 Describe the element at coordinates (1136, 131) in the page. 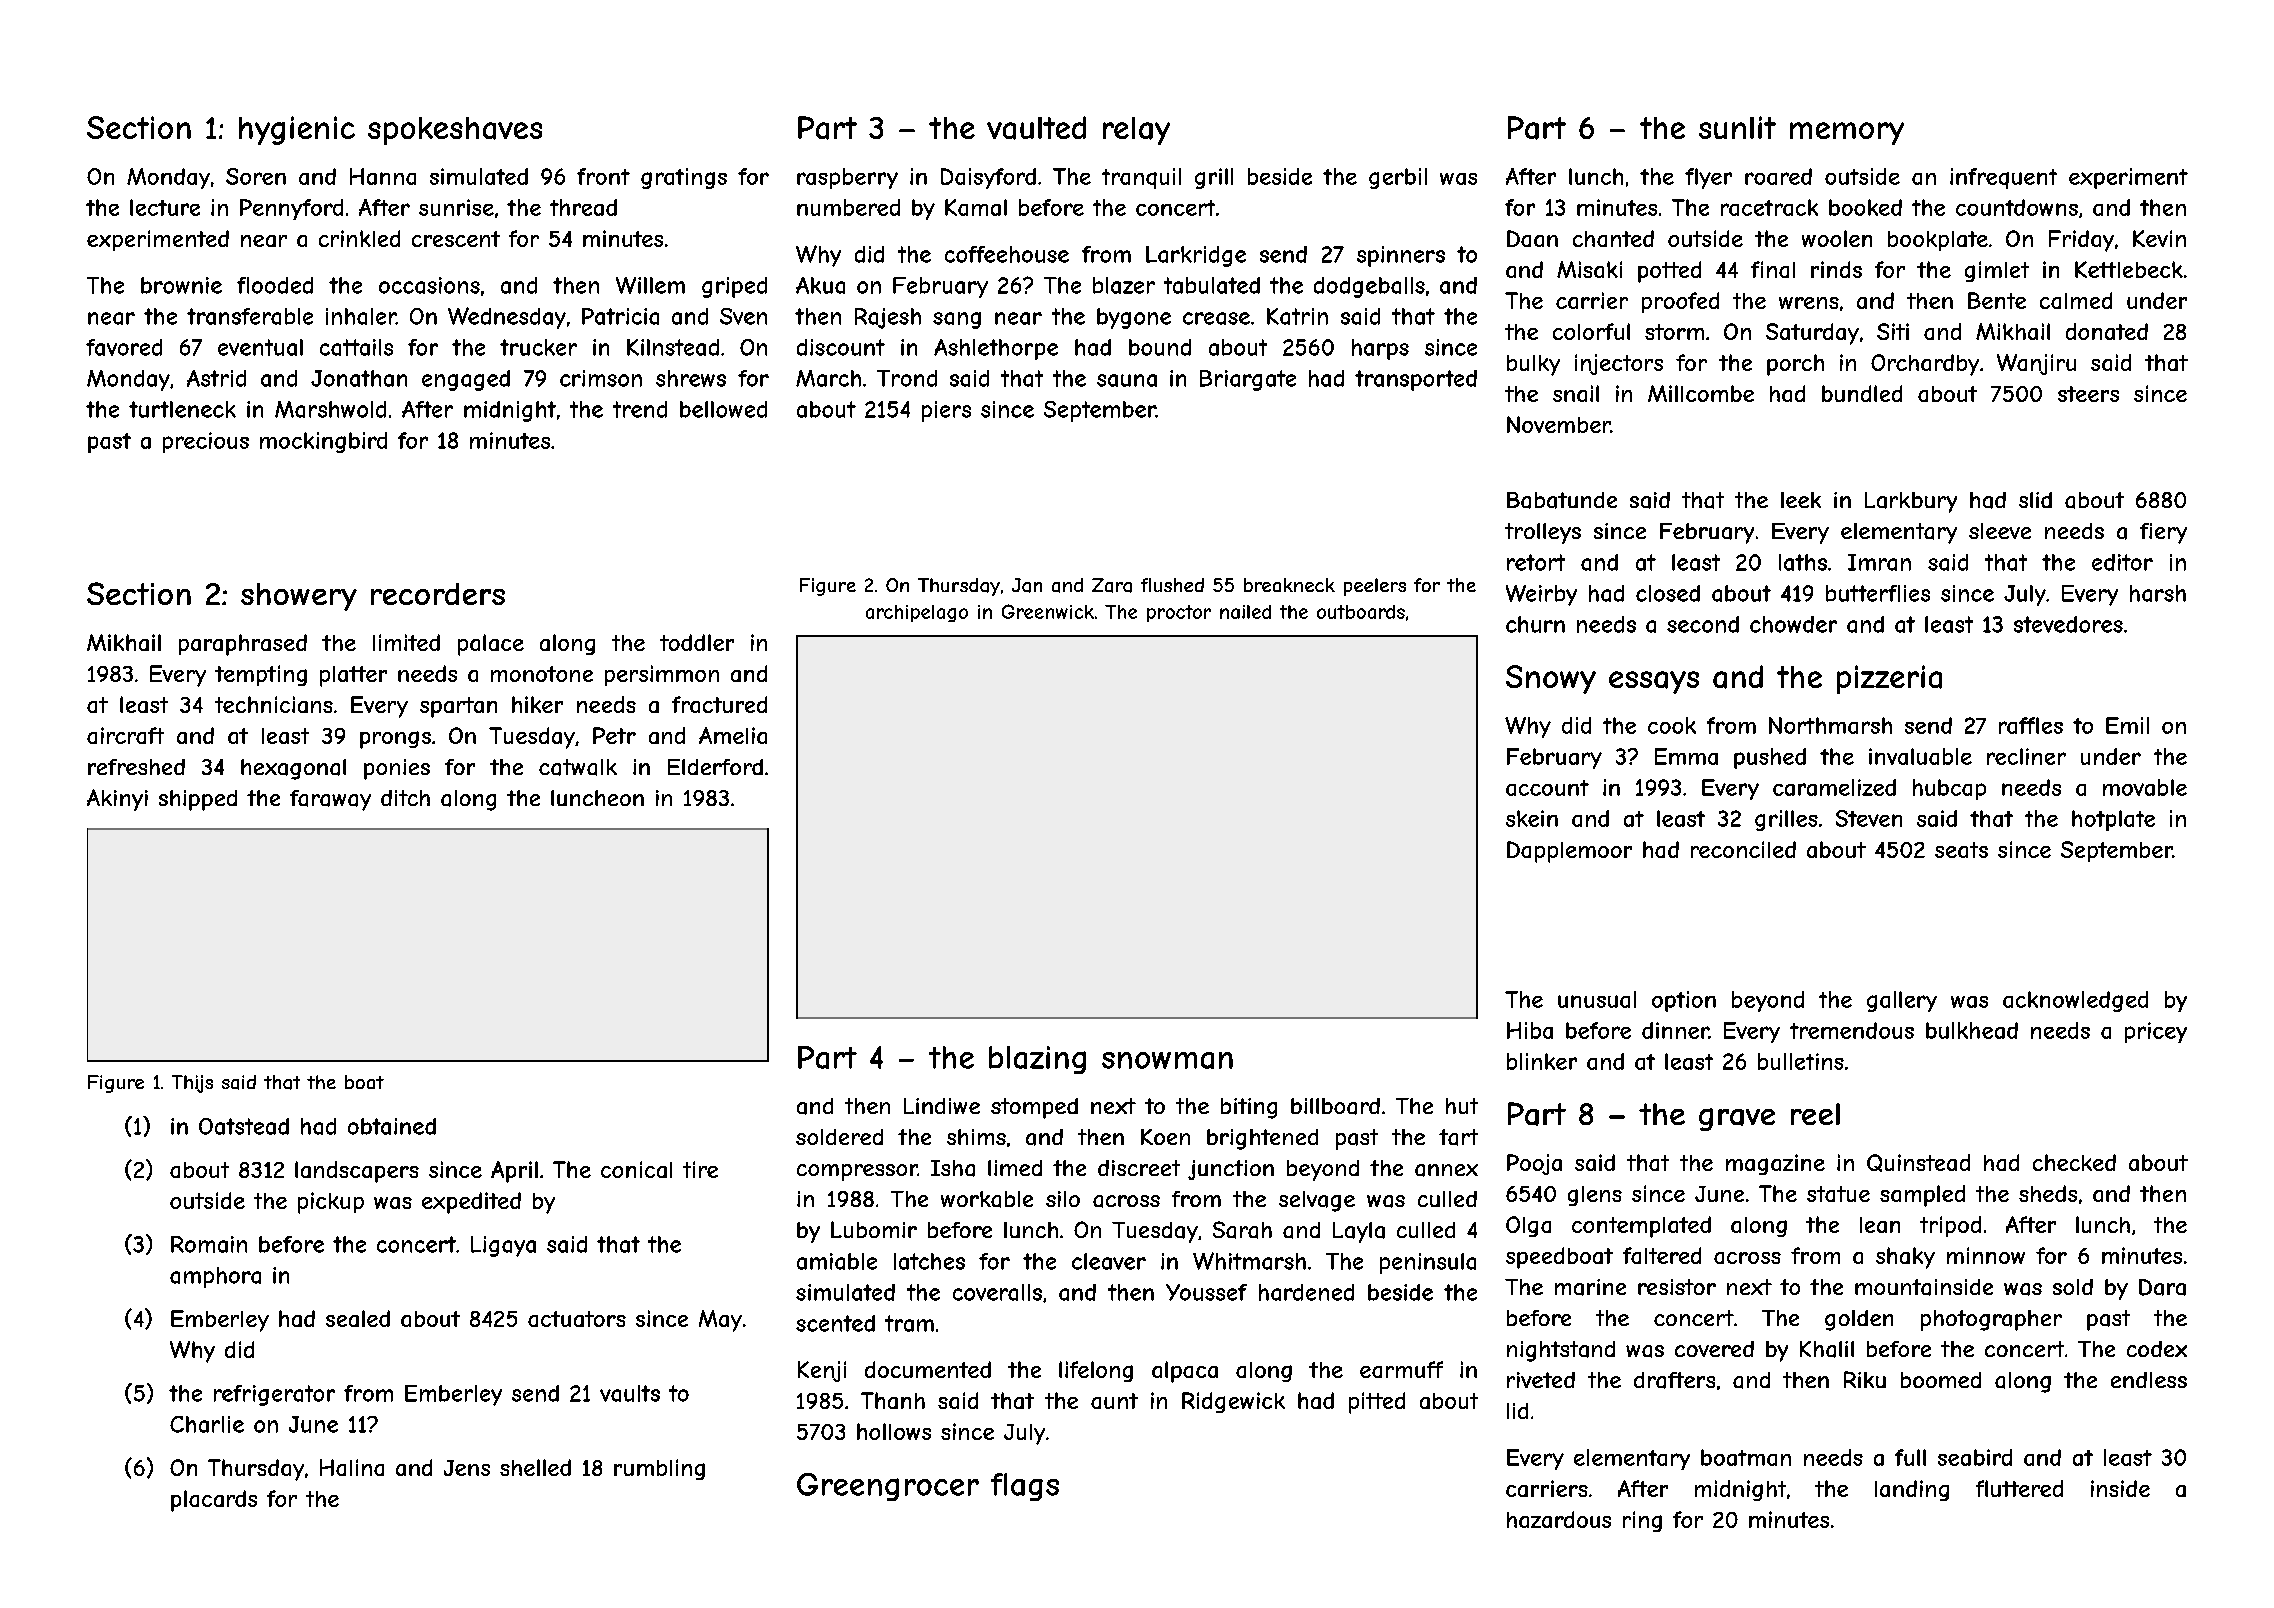

I see `relay` at that location.
